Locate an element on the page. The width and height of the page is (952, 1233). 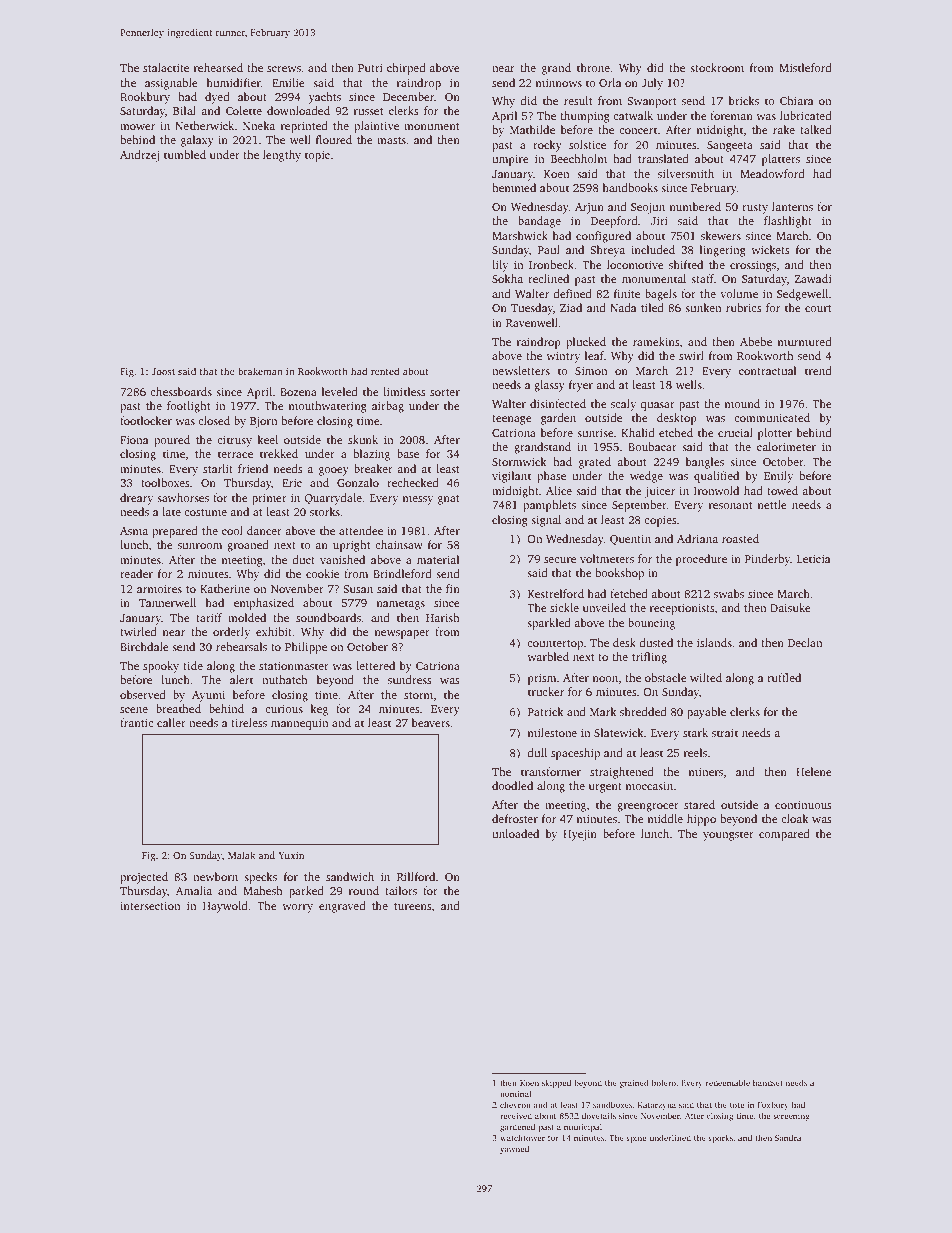
stockroom is located at coordinates (717, 67).
